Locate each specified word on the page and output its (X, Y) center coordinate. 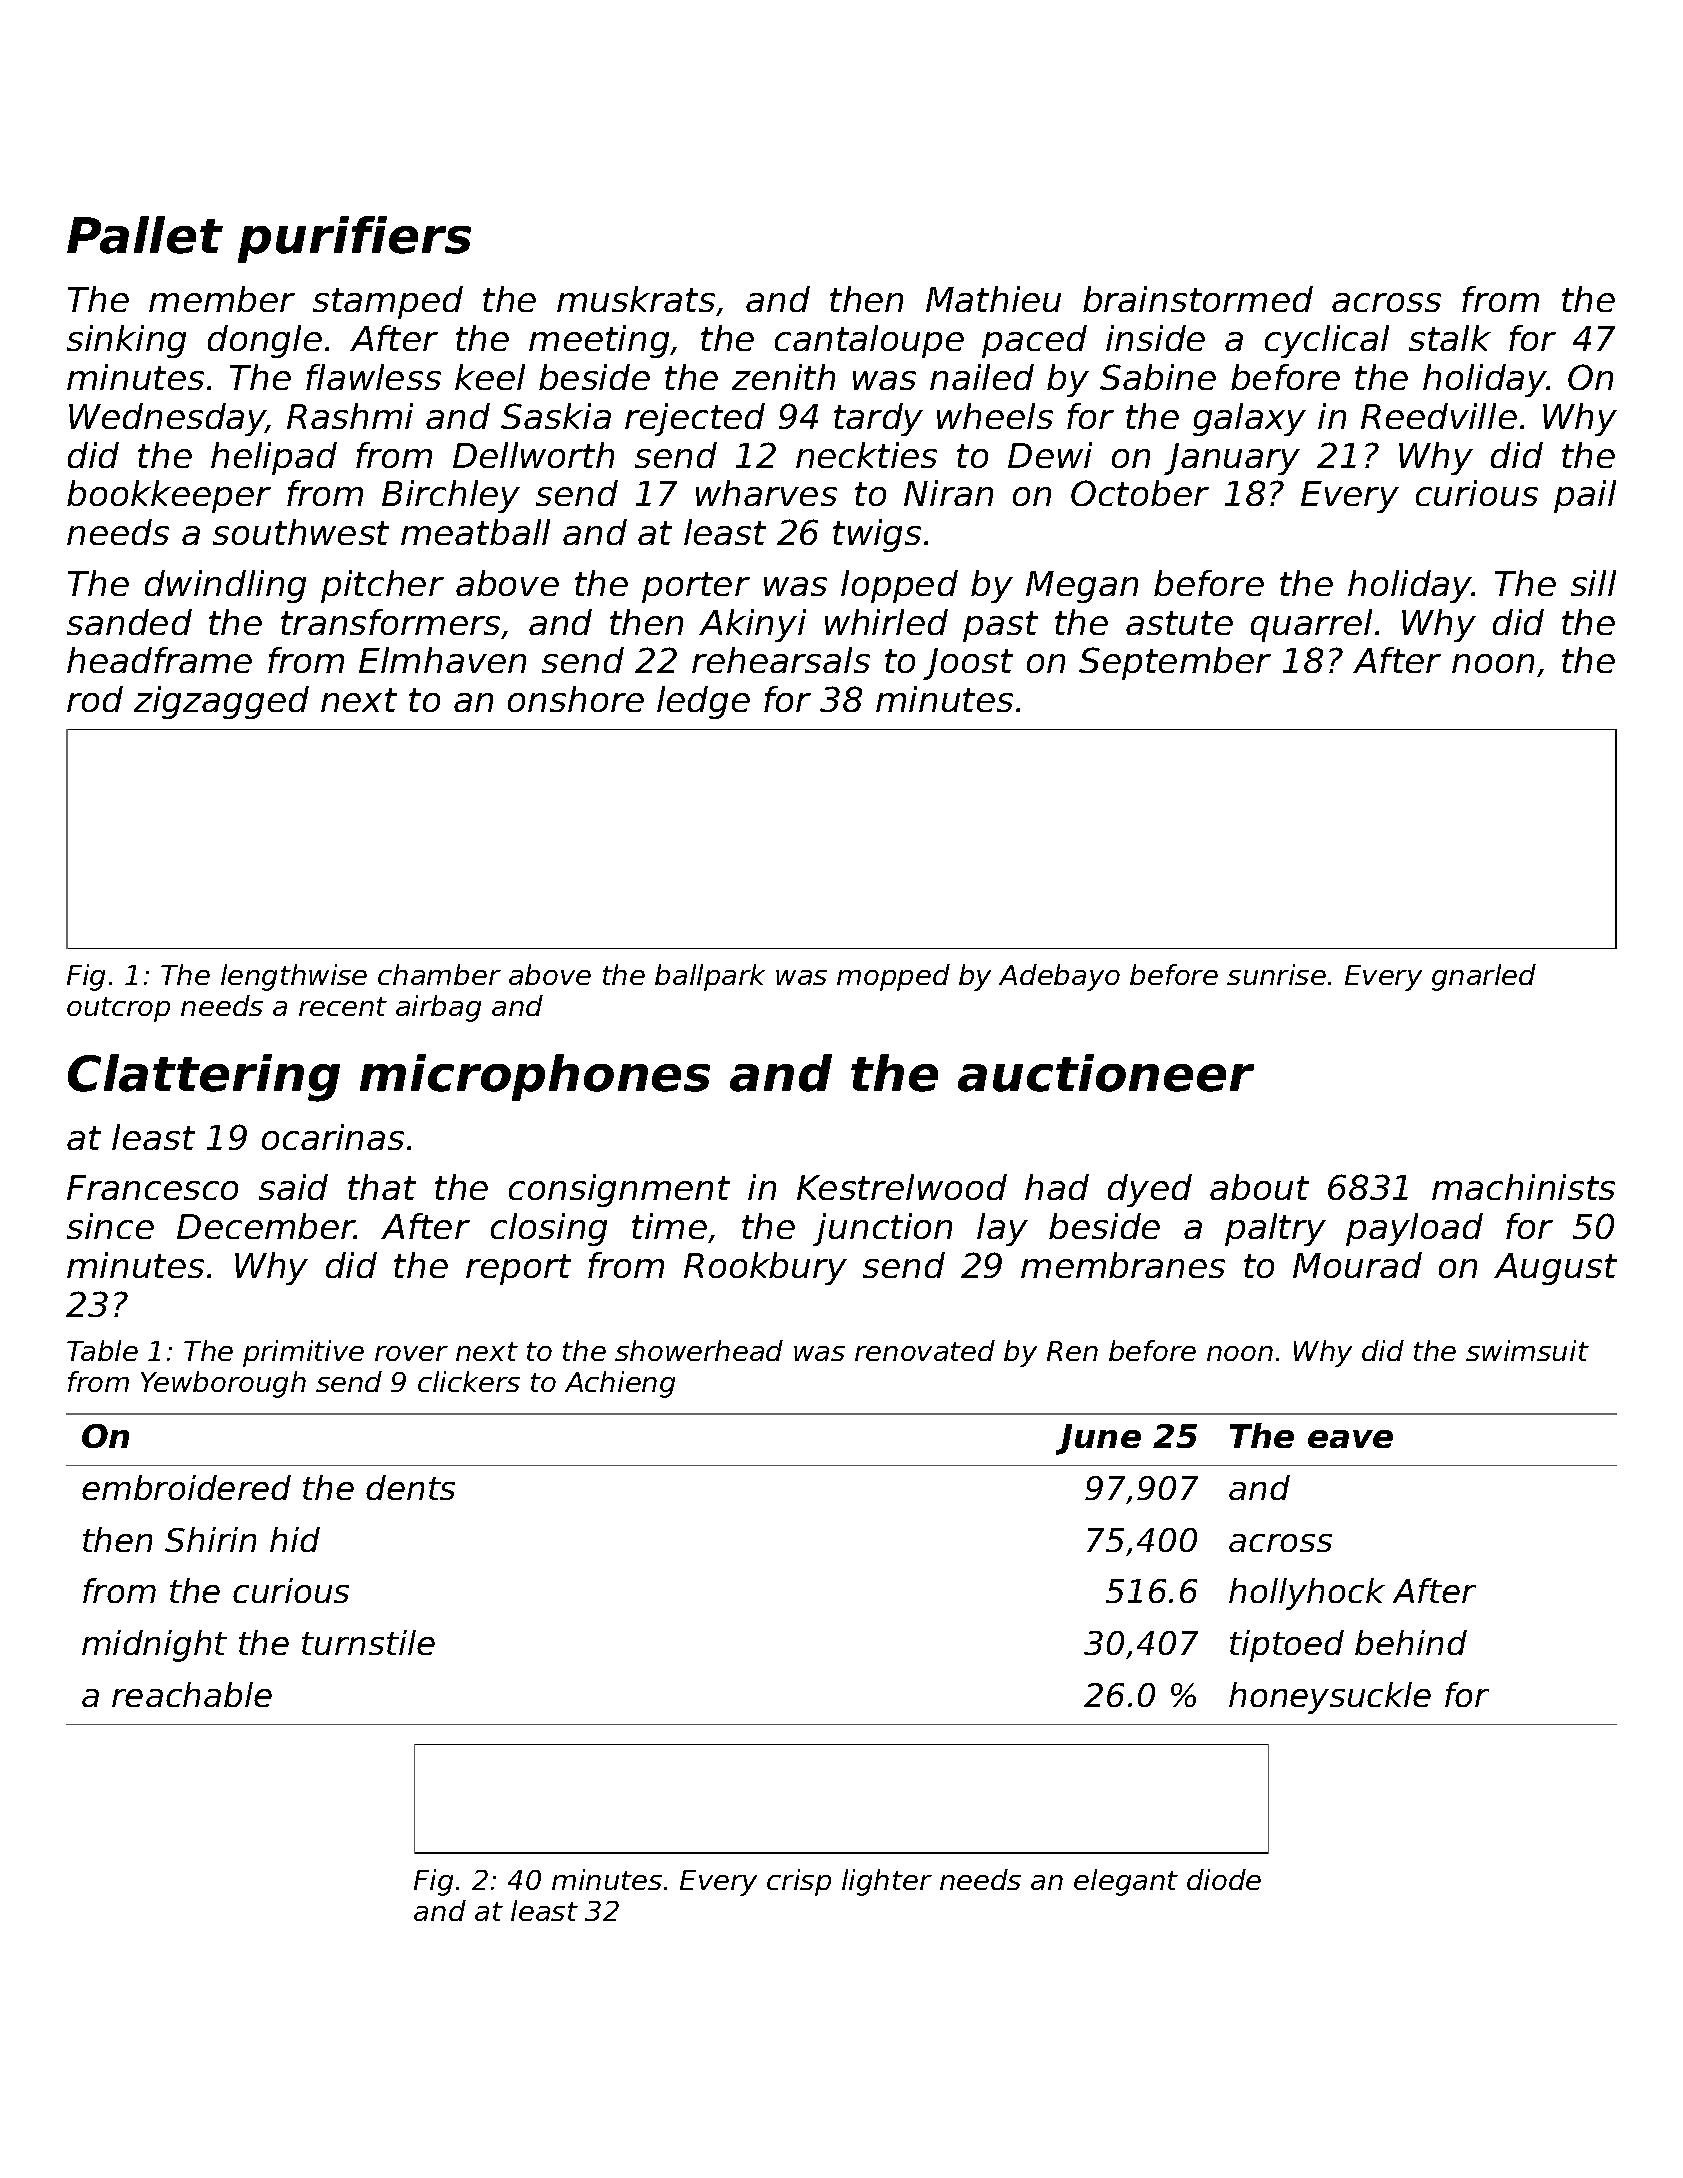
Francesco (152, 1187)
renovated (925, 1350)
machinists (1523, 1187)
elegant (1126, 1882)
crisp (799, 1882)
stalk (1450, 338)
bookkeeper (169, 496)
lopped (899, 586)
